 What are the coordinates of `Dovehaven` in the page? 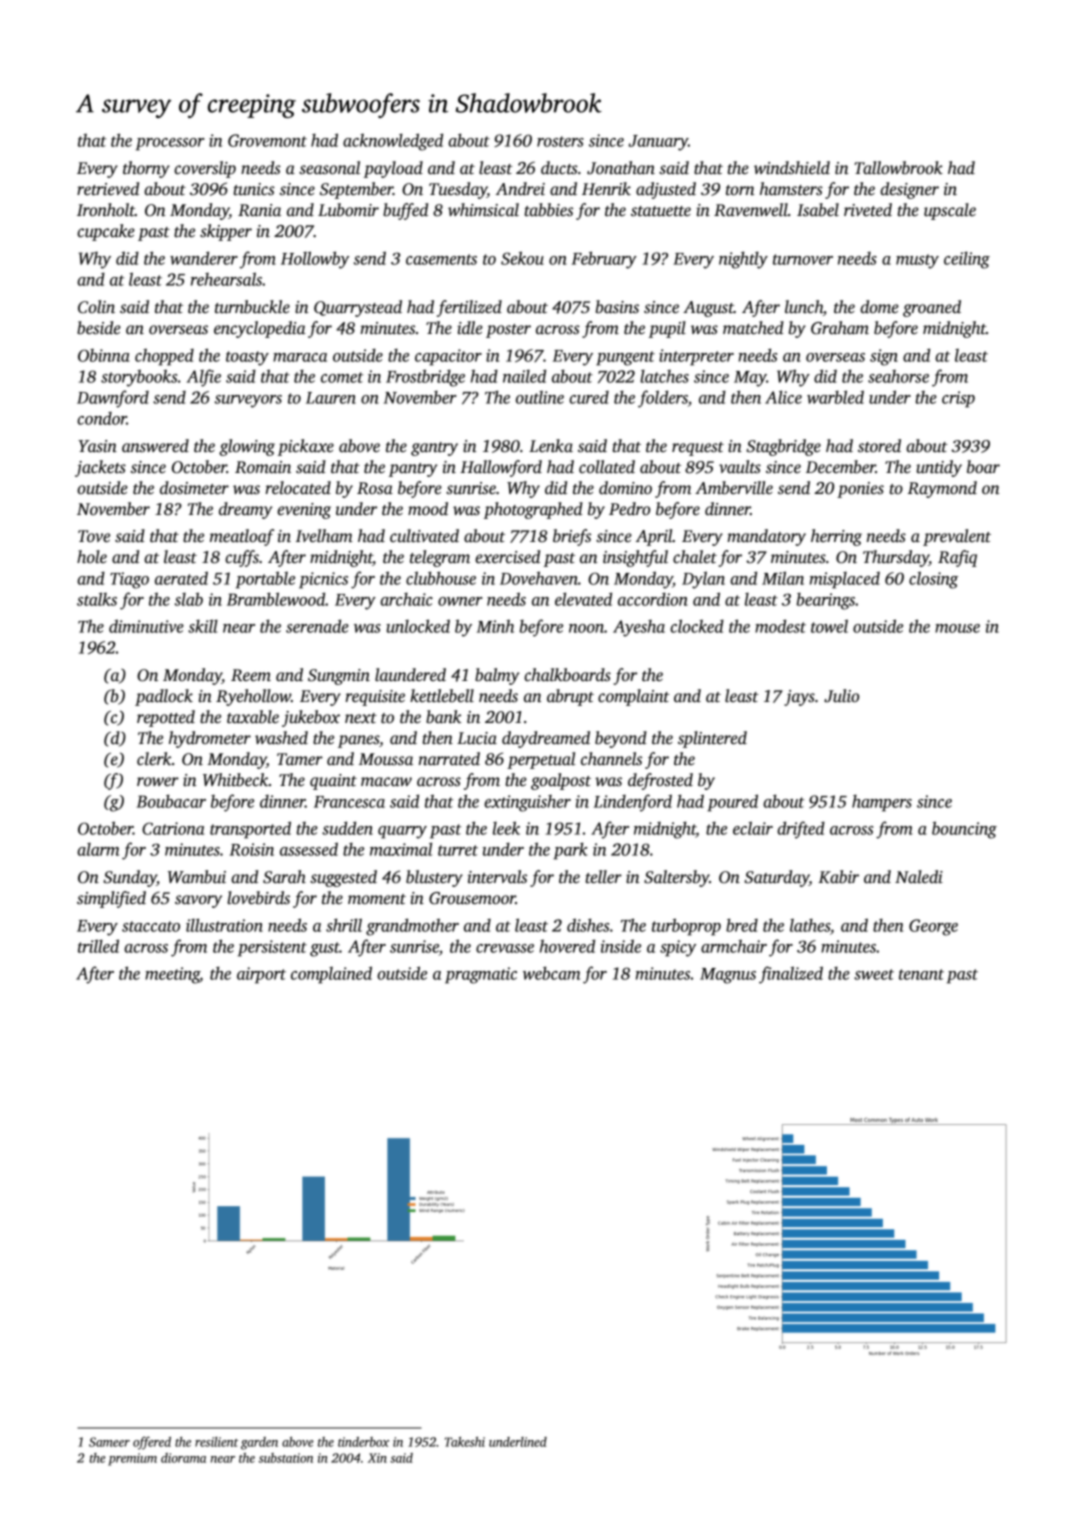 It's located at (539, 578).
